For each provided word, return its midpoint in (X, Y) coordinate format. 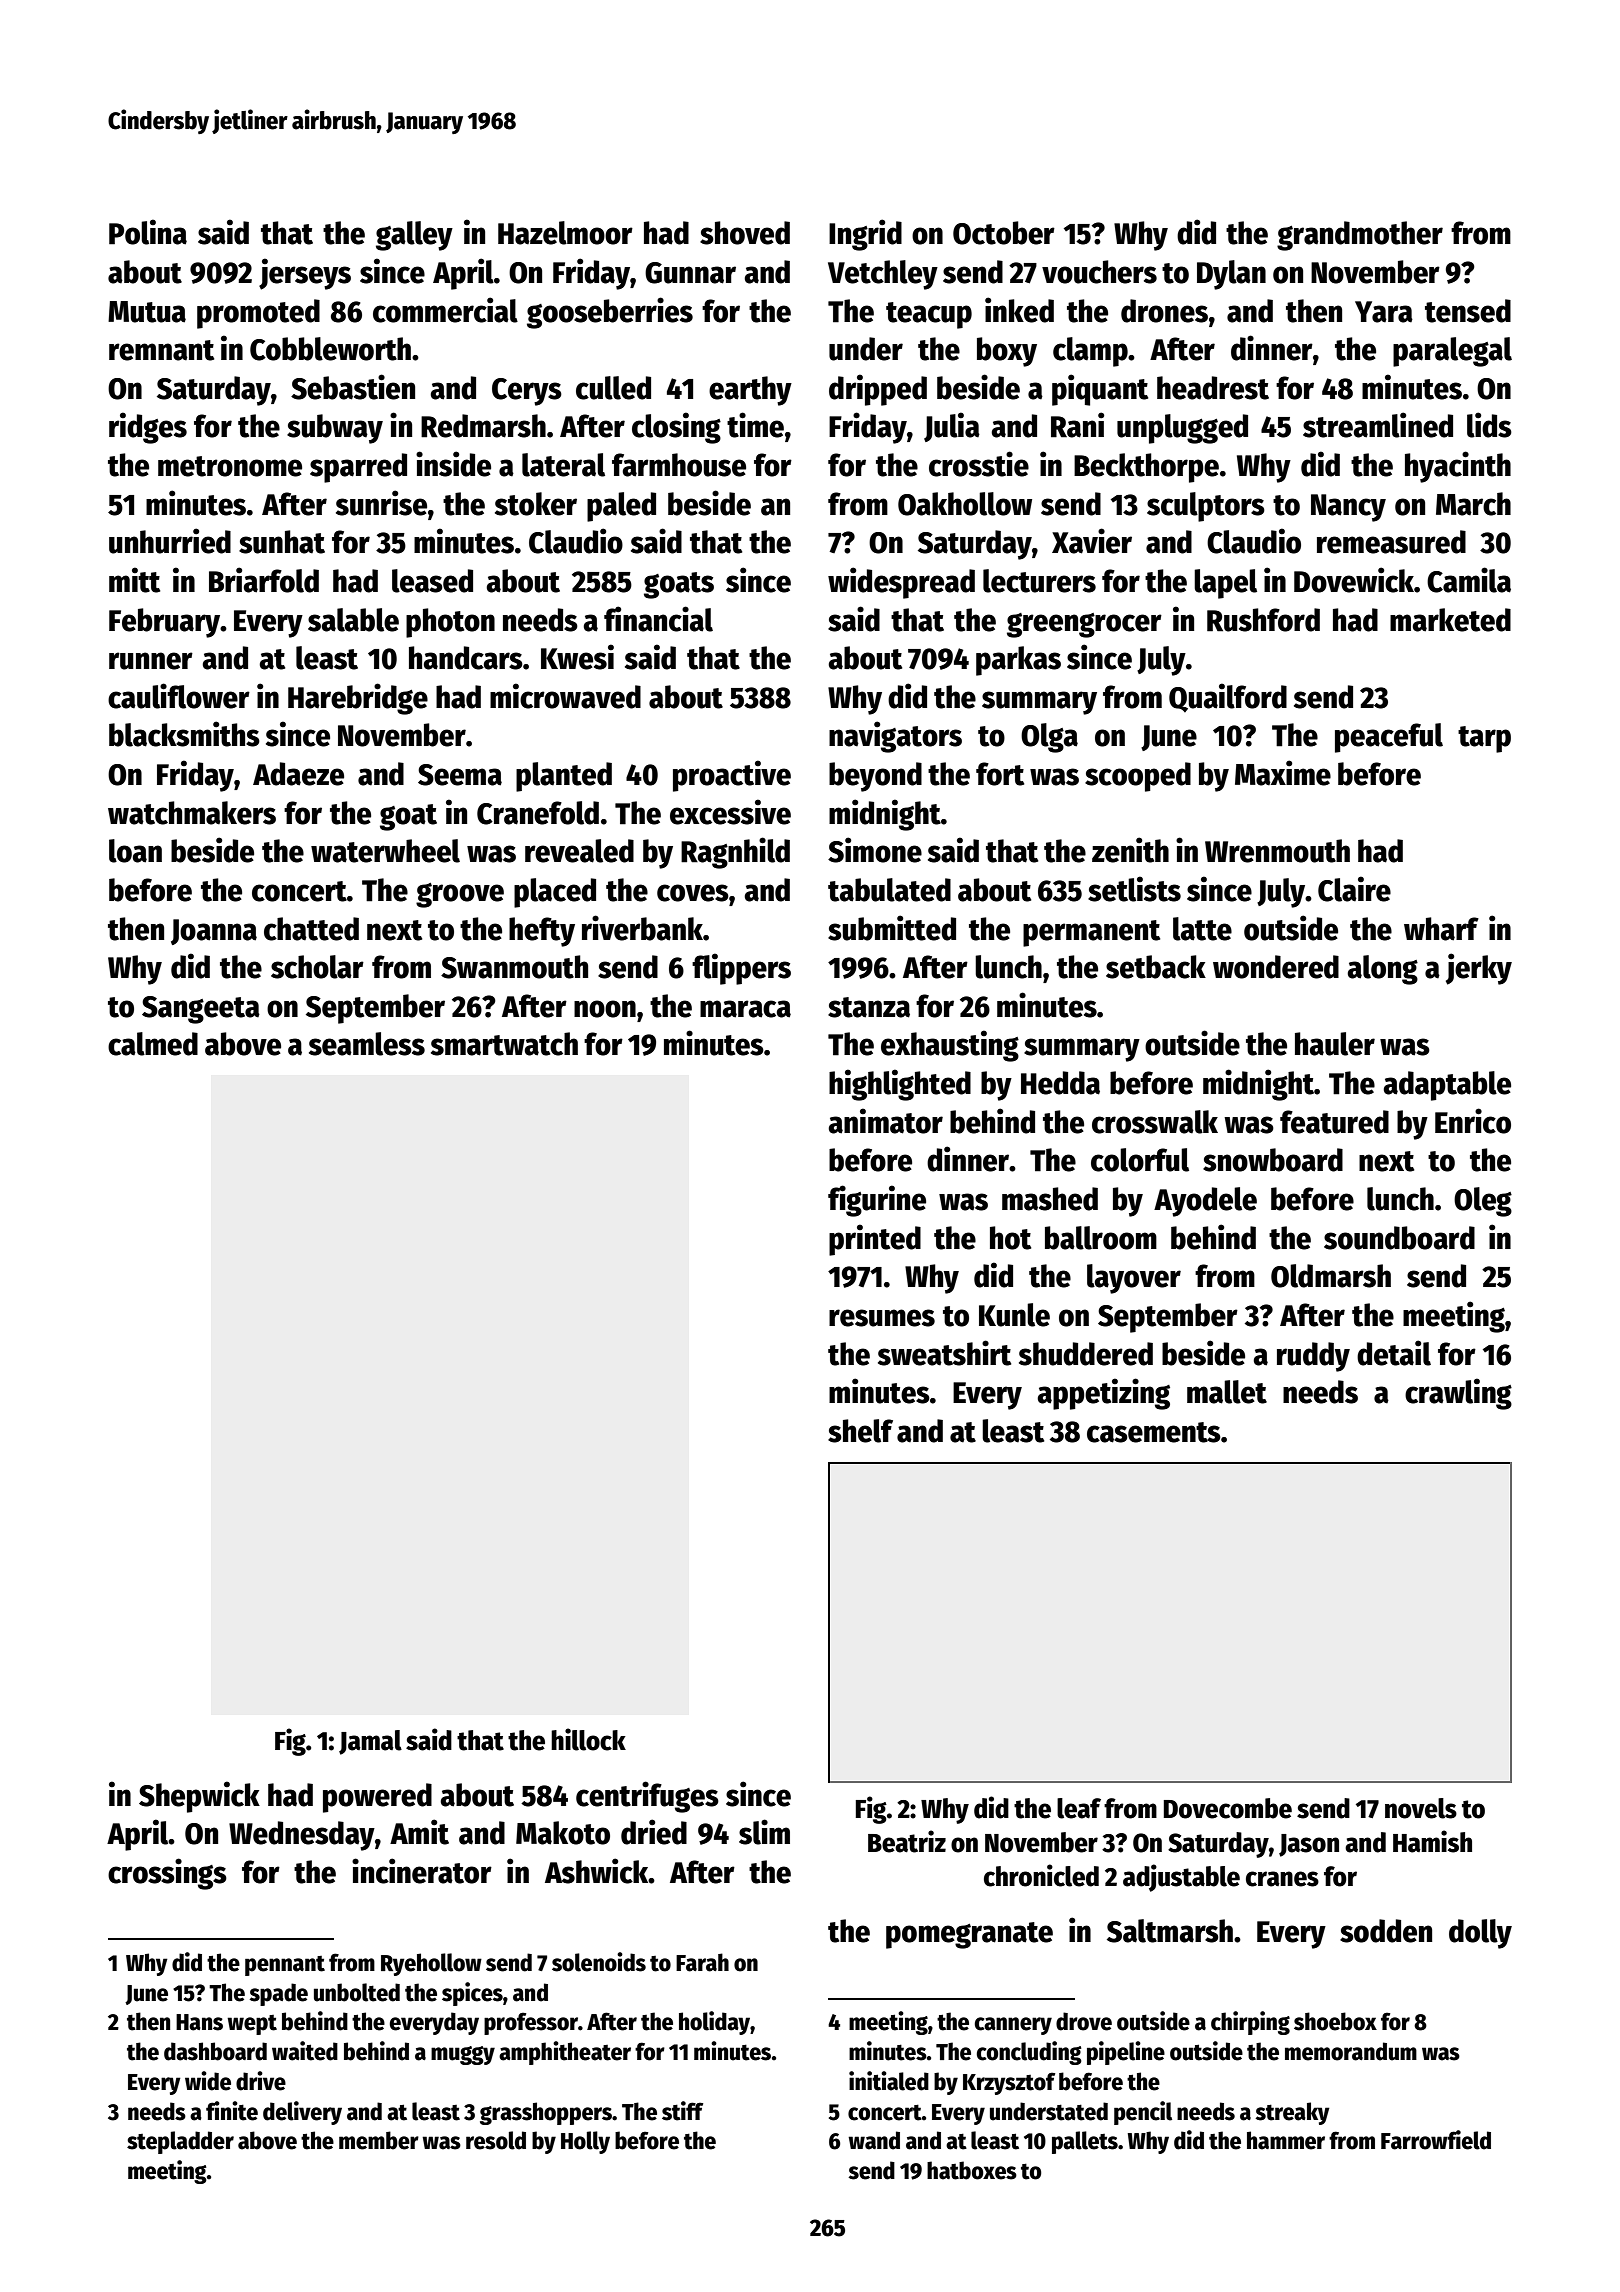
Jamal (370, 1742)
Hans (199, 2022)
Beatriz (907, 1841)
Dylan (1231, 275)
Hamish (1432, 1841)
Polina (148, 232)
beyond (875, 777)
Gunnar (690, 273)
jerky (1479, 969)
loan (135, 851)
